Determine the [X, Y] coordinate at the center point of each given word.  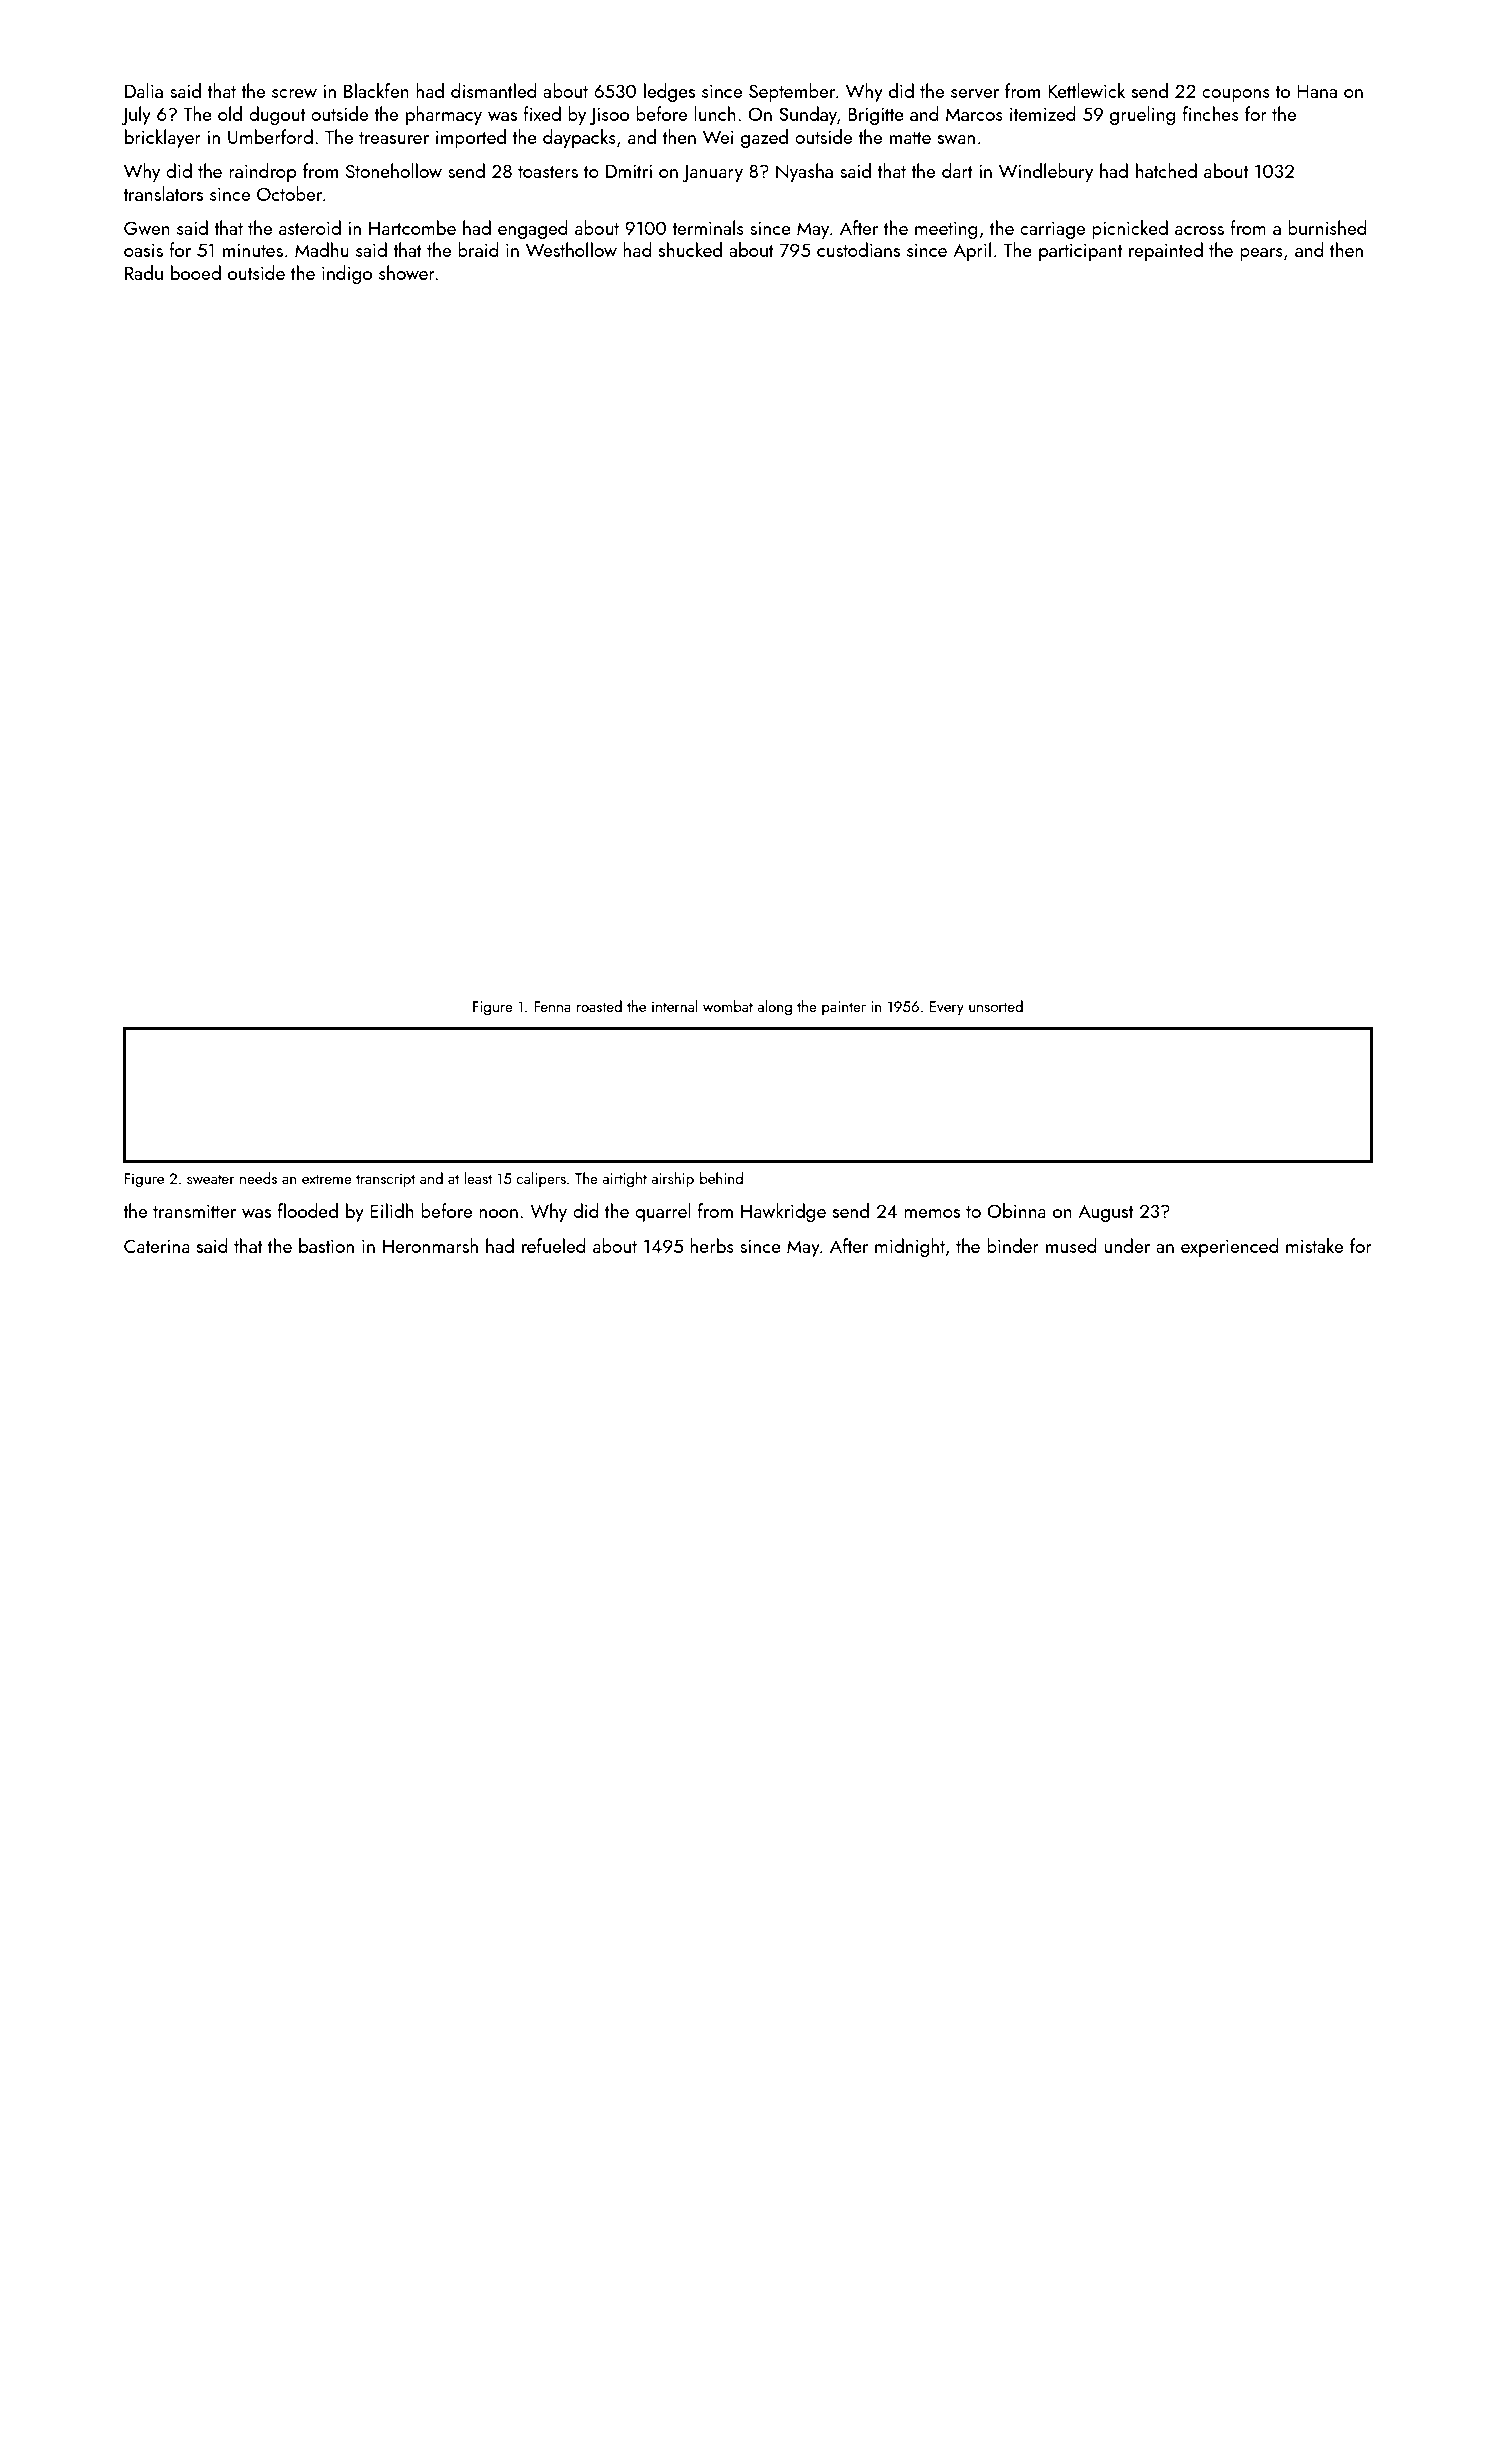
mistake [1314, 1245]
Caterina [157, 1246]
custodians [858, 249]
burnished [1327, 227]
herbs [712, 1245]
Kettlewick [1086, 90]
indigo [347, 274]
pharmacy [444, 115]
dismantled [493, 90]
